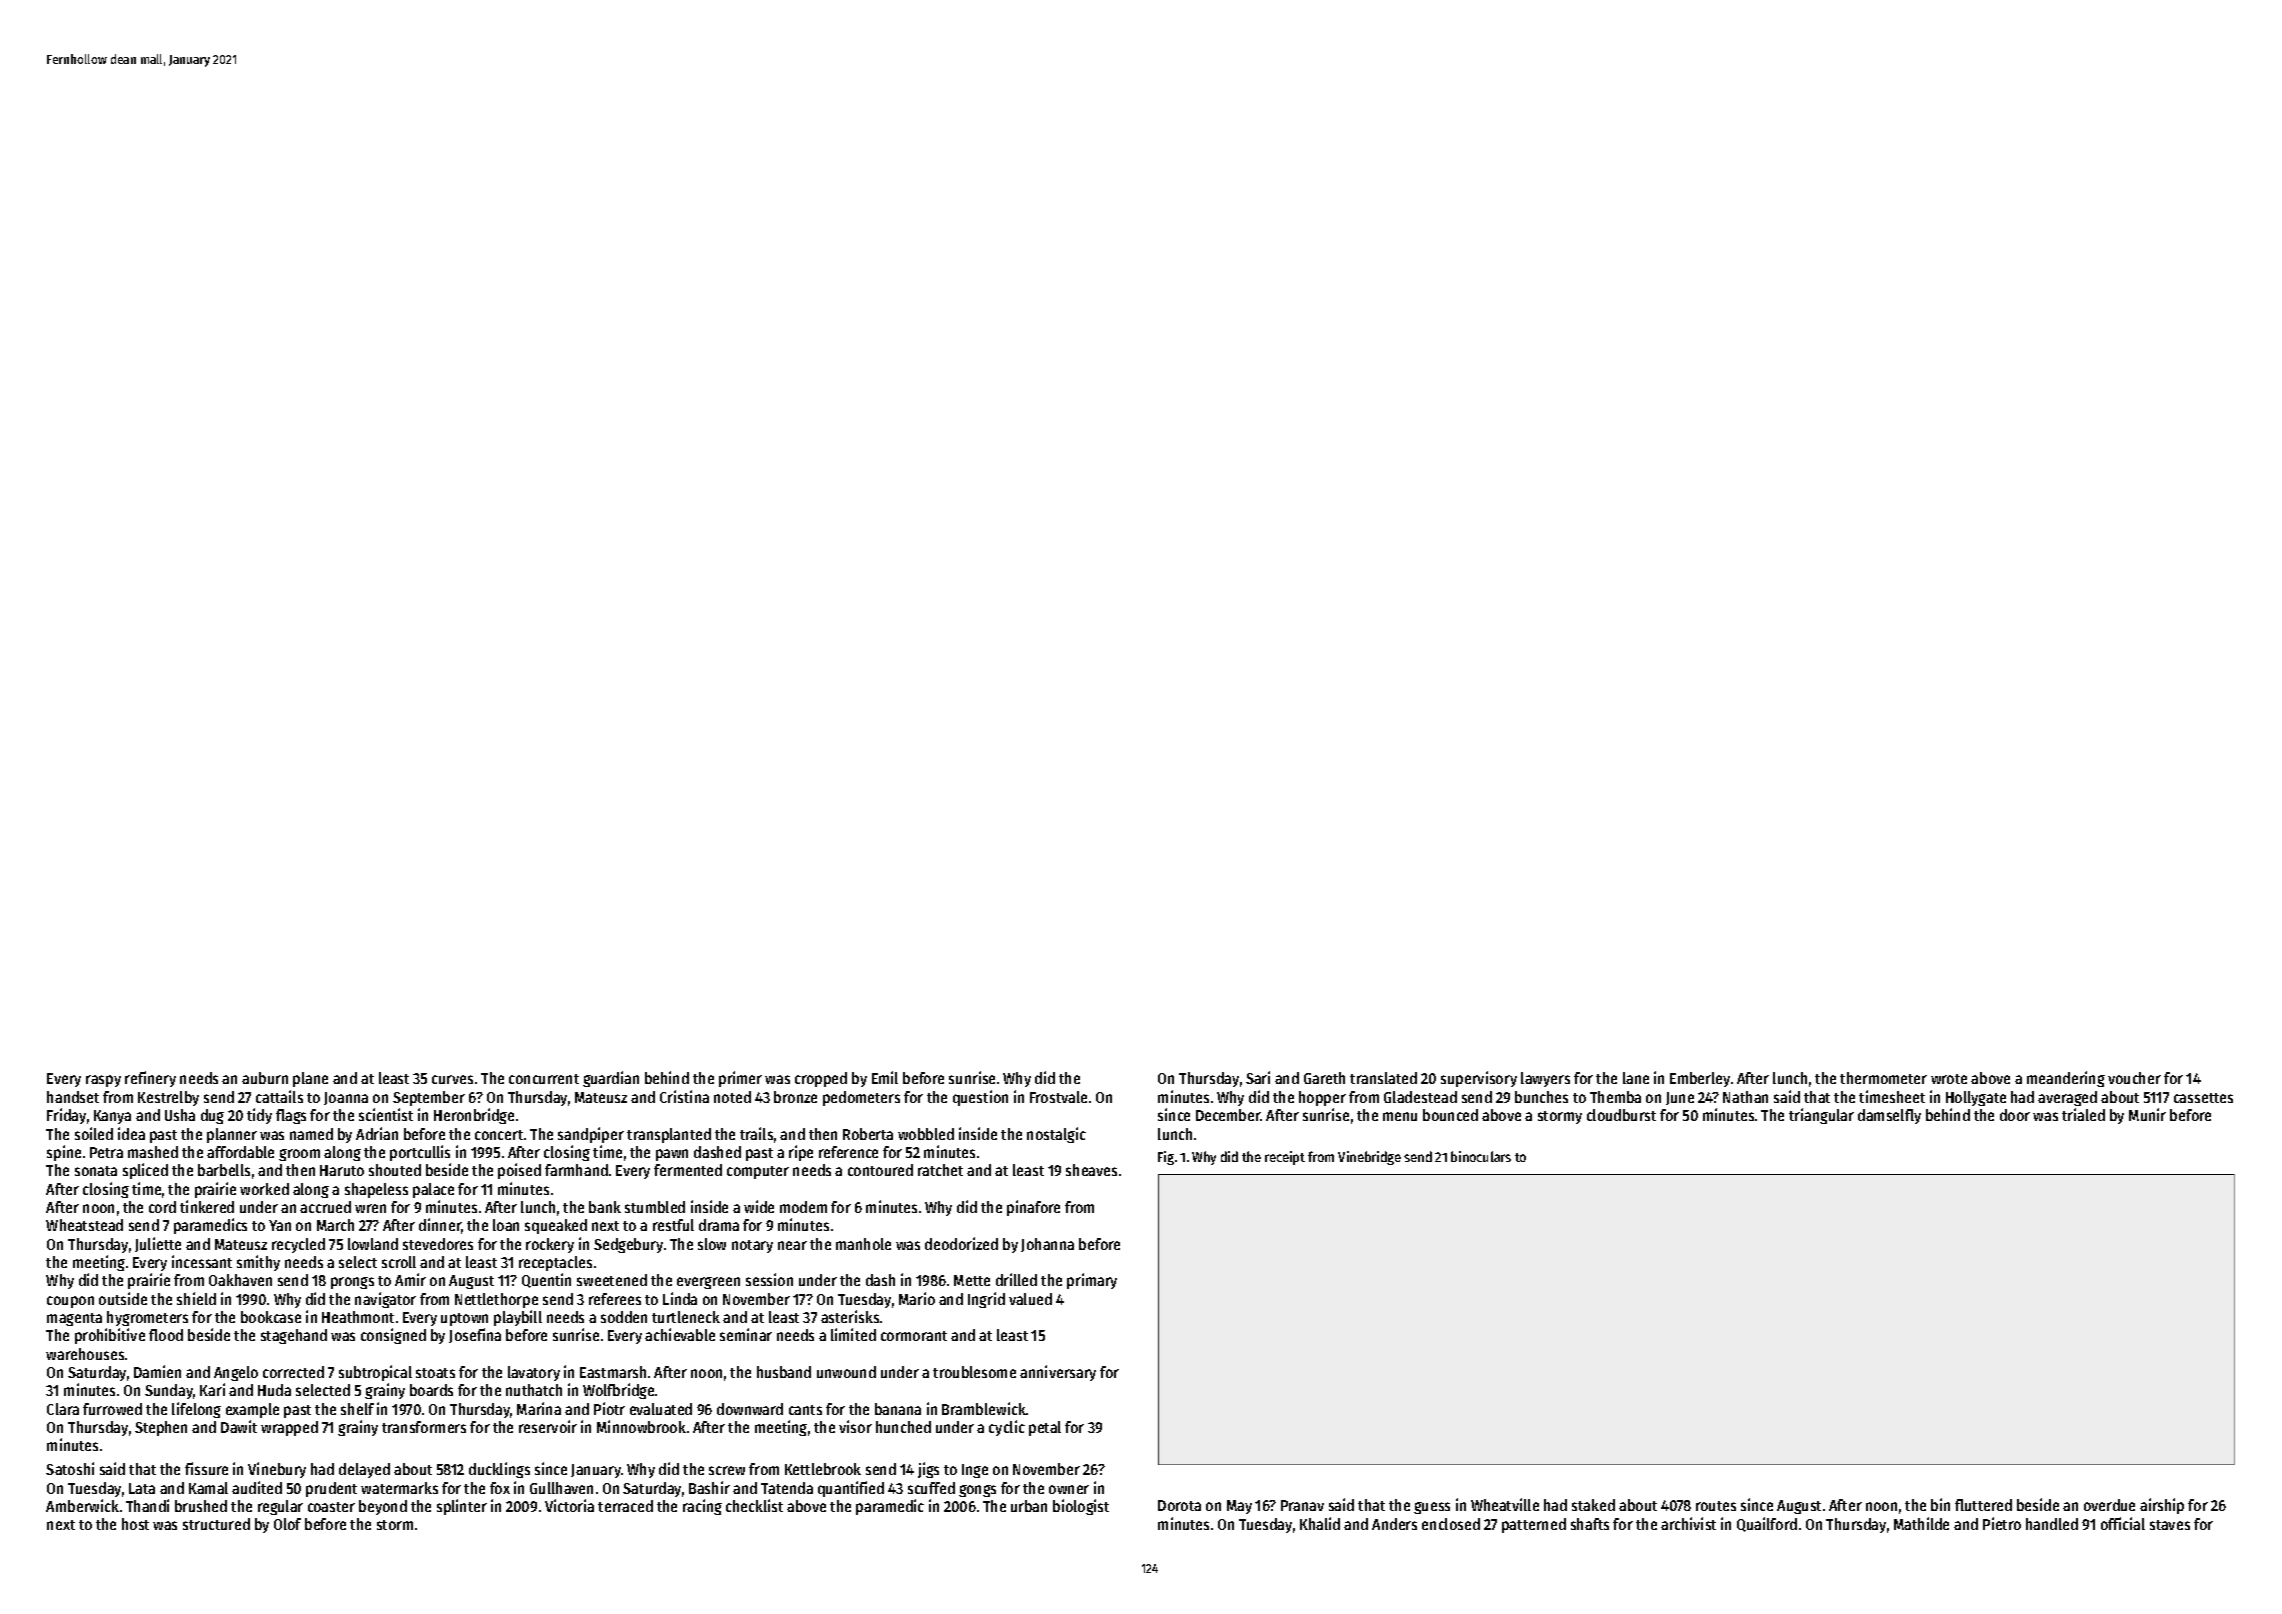  What do you see at coordinates (863, 1244) in the document?
I see `manhole` at bounding box center [863, 1244].
